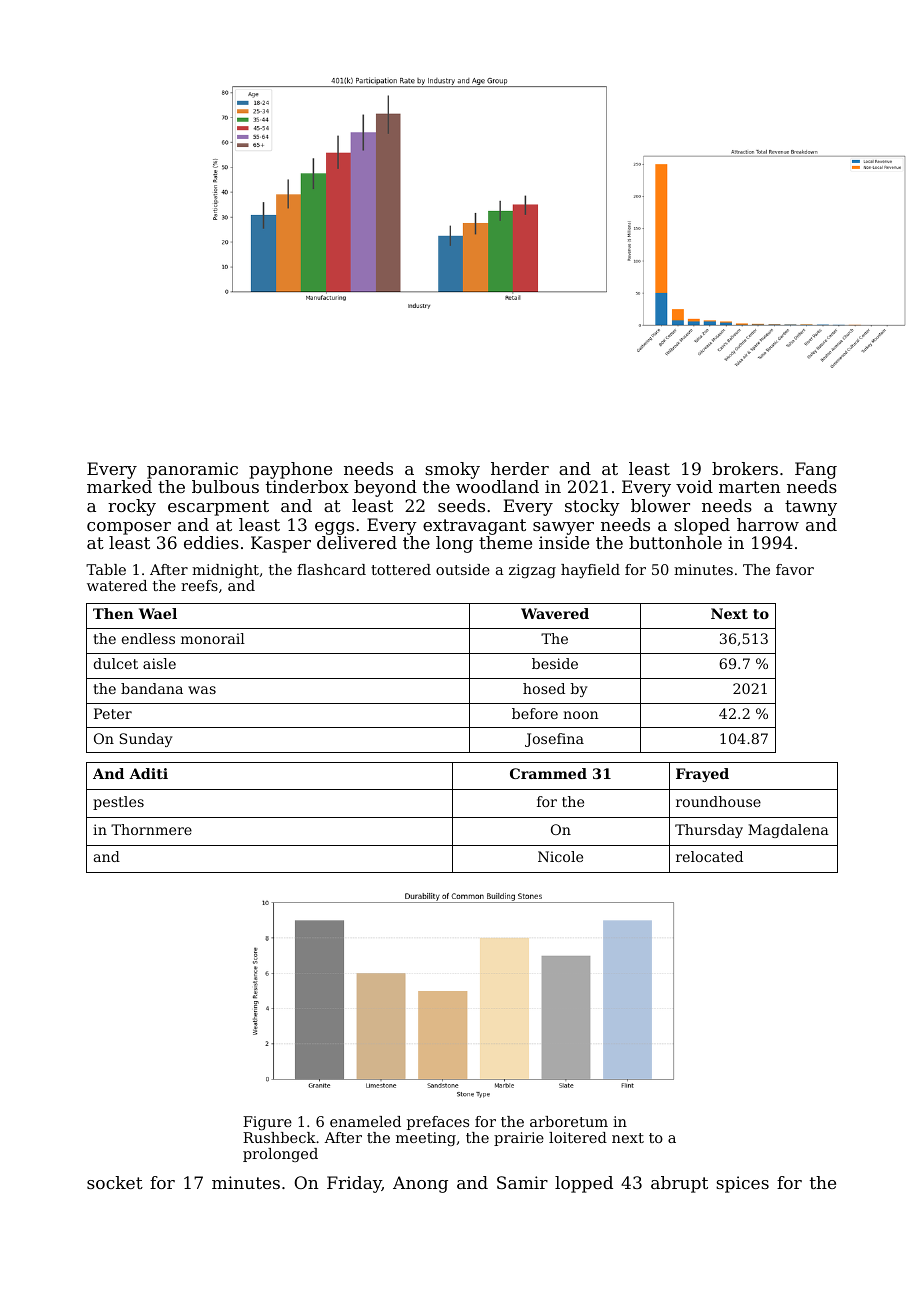  Describe the element at coordinates (548, 773) in the image. I see `Crammed` at that location.
